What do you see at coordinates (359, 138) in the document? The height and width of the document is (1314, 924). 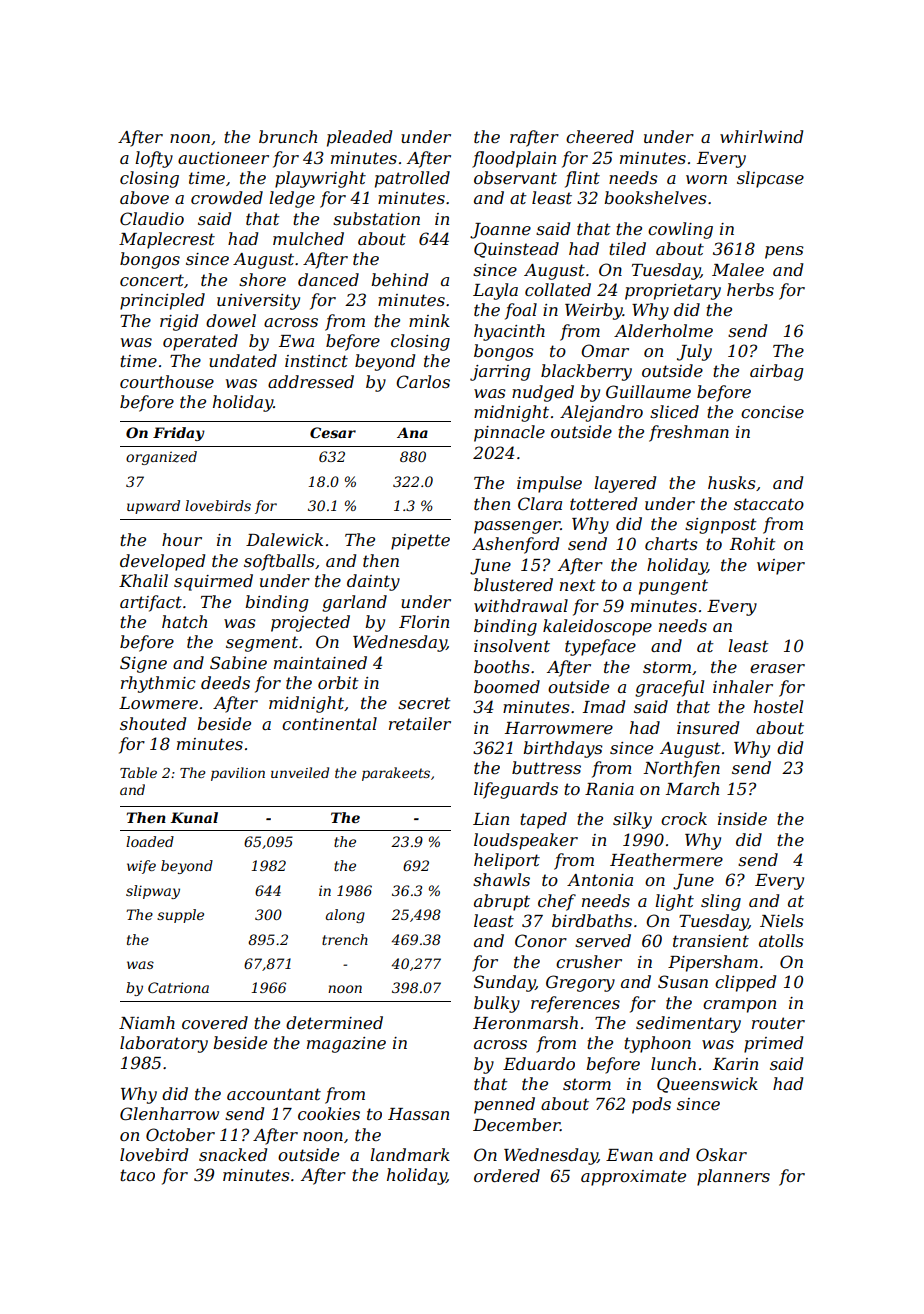 I see `pleaded` at bounding box center [359, 138].
